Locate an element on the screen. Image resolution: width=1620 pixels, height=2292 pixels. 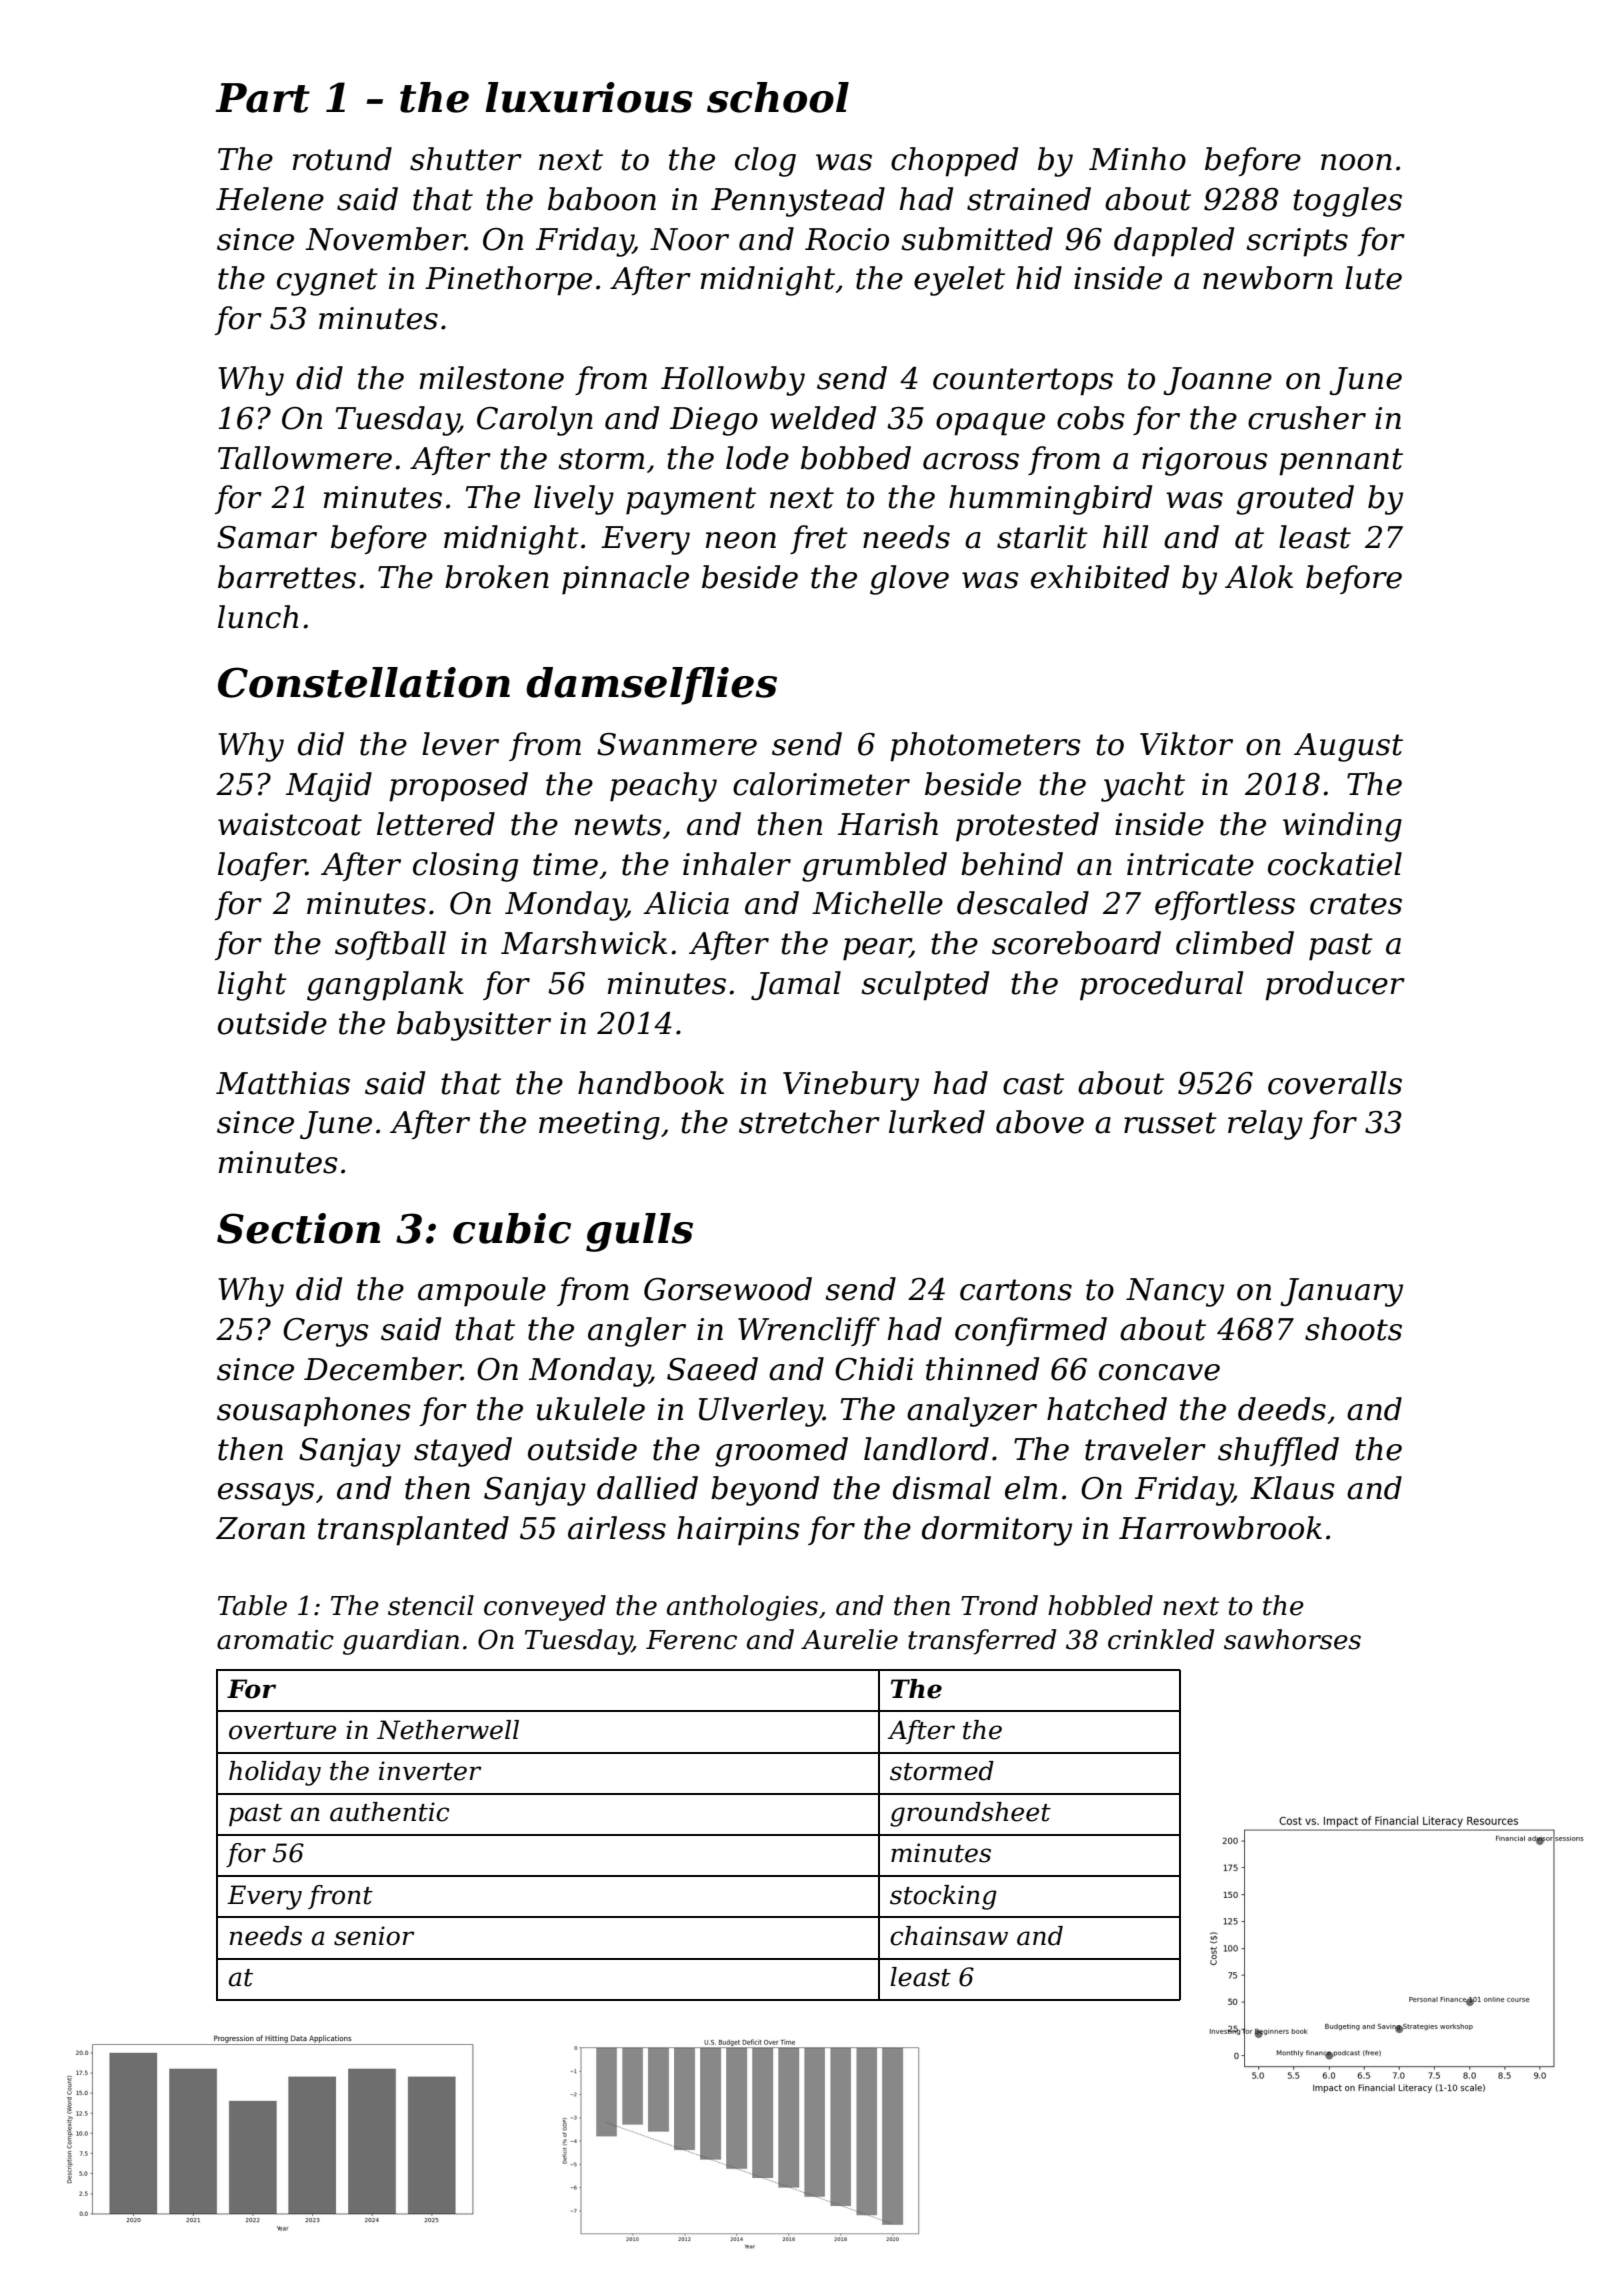
loafer is located at coordinates (262, 866).
